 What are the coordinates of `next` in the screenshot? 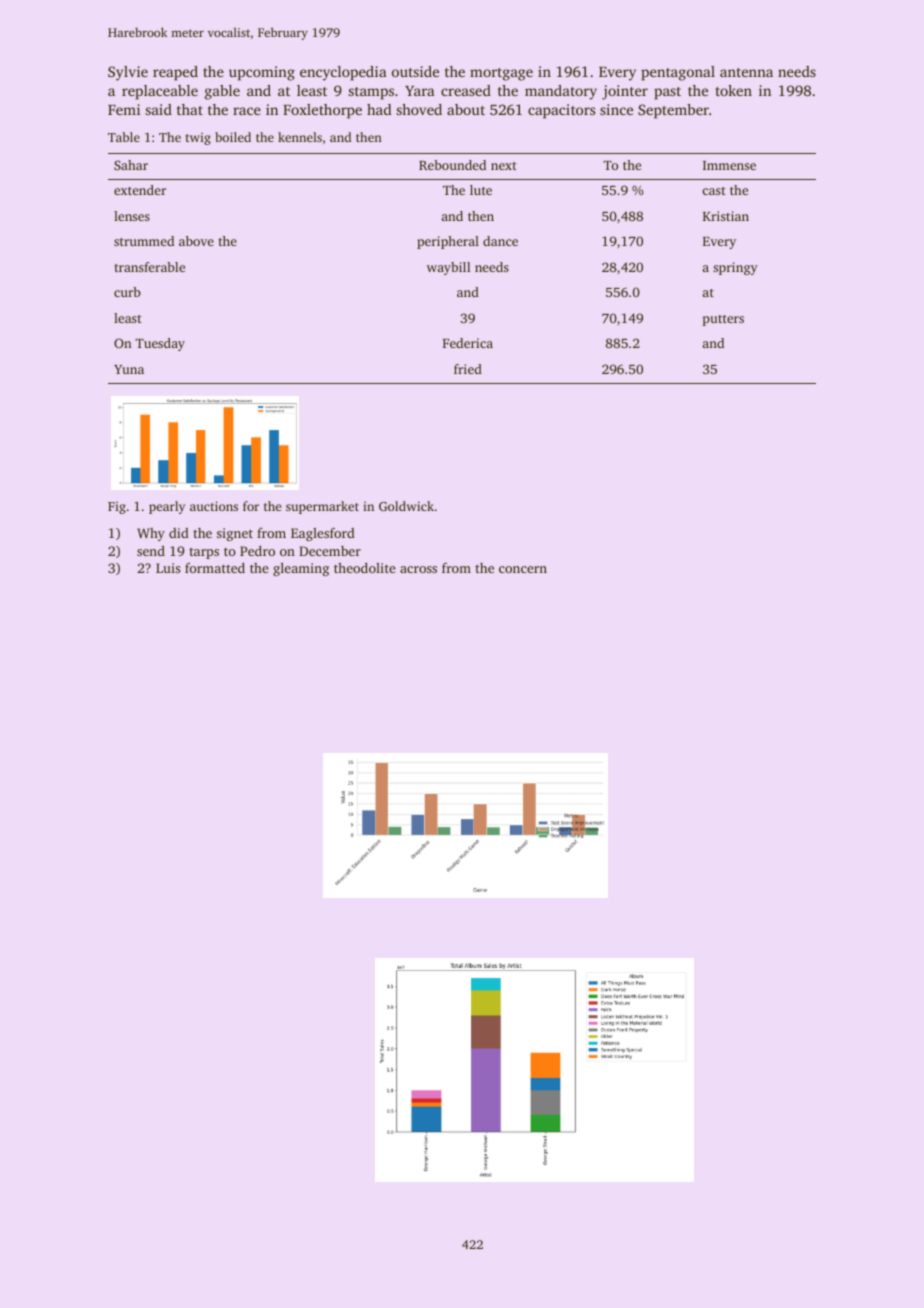 It's located at (504, 166).
